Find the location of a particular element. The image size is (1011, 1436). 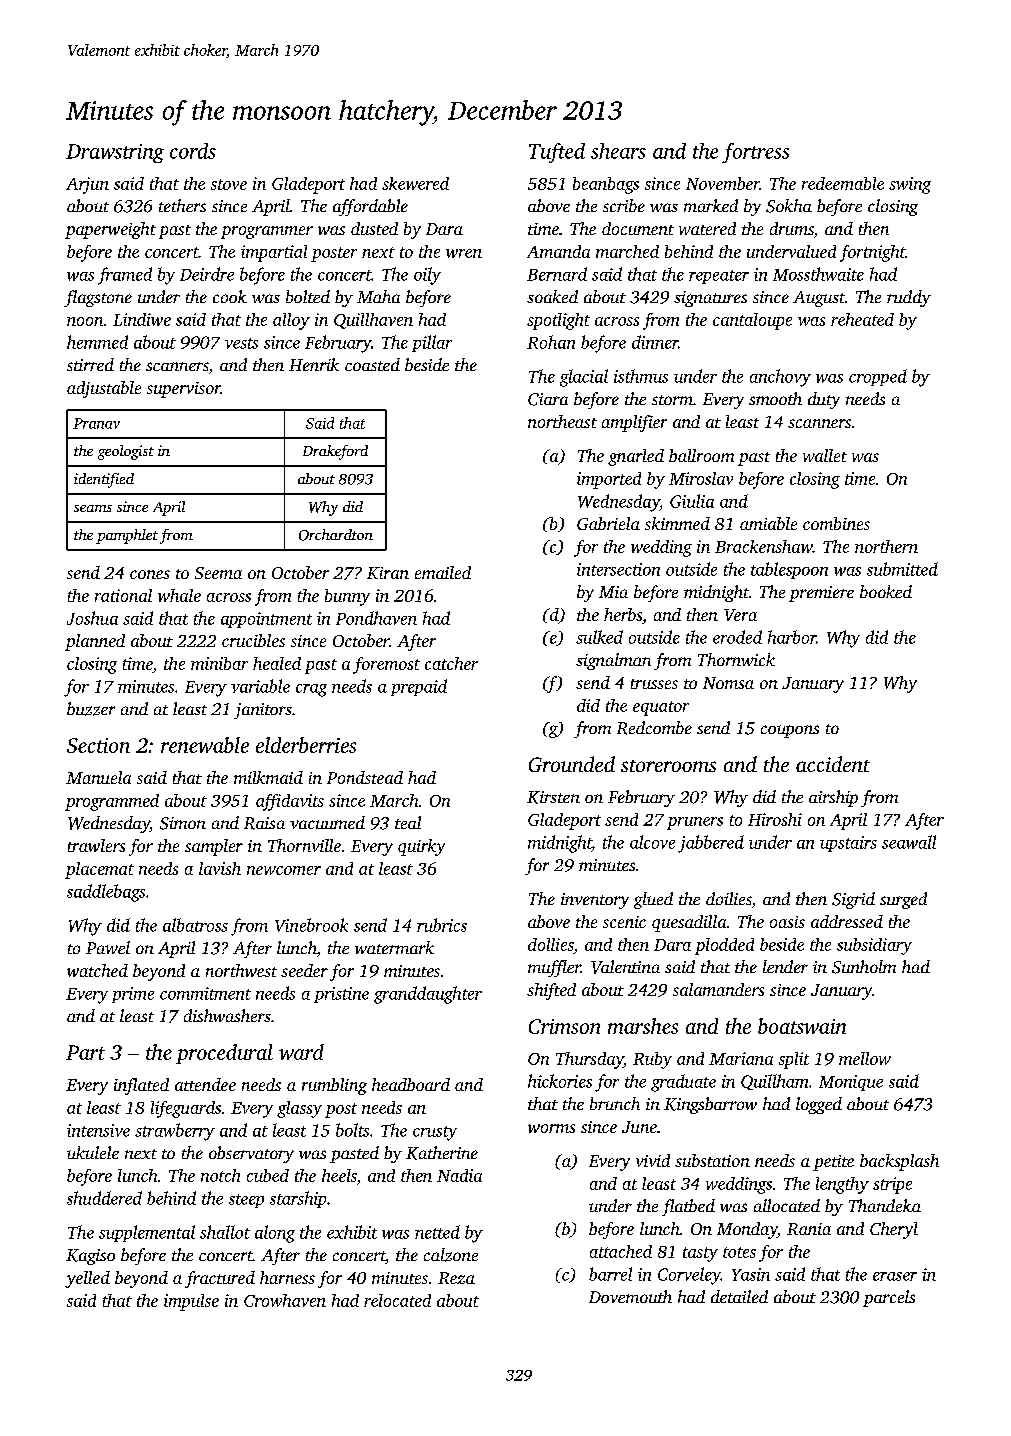

commitment is located at coordinates (205, 993).
